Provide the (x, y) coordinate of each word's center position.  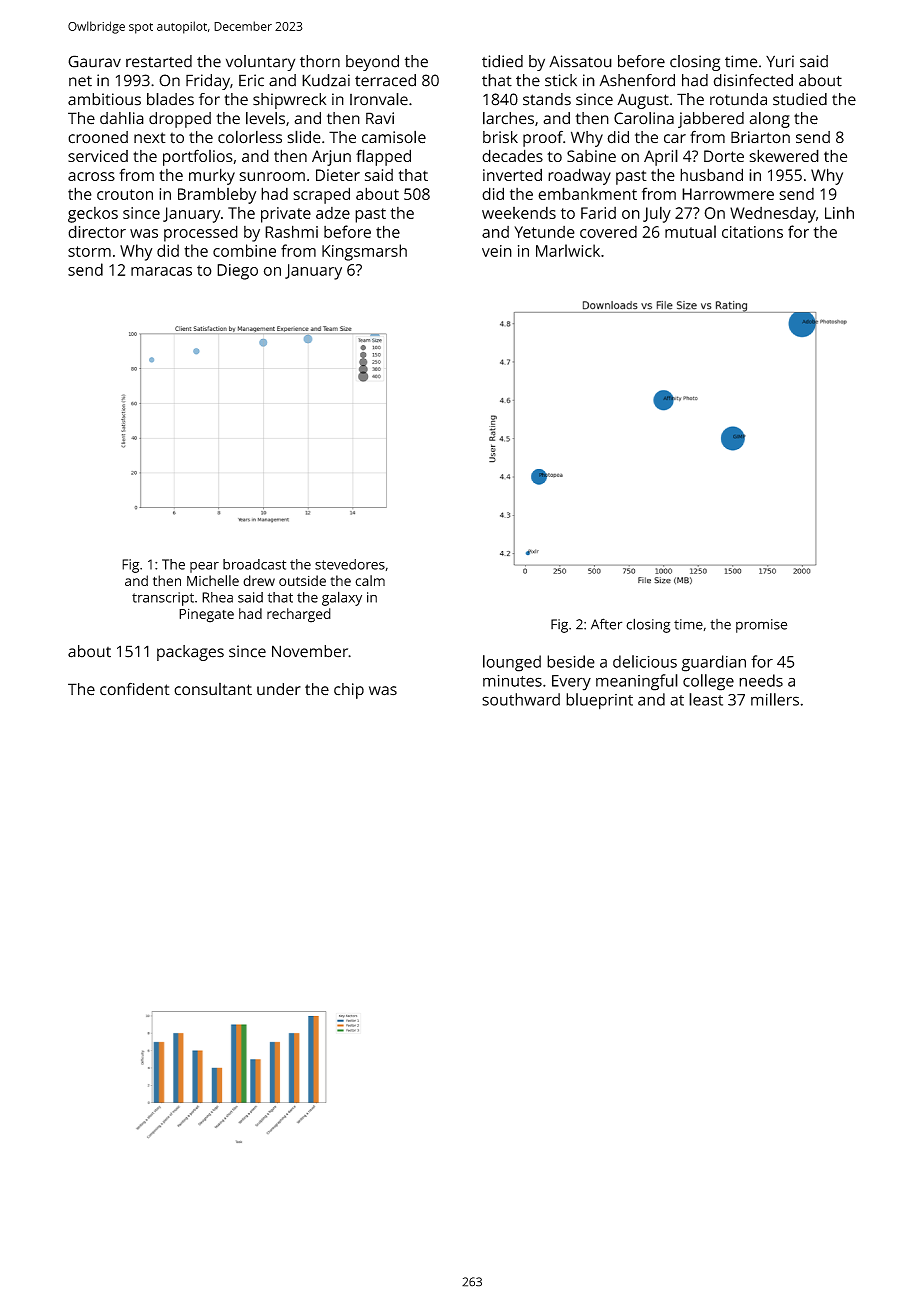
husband (711, 174)
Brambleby (217, 195)
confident (135, 689)
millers (775, 699)
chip (349, 691)
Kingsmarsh (364, 252)
